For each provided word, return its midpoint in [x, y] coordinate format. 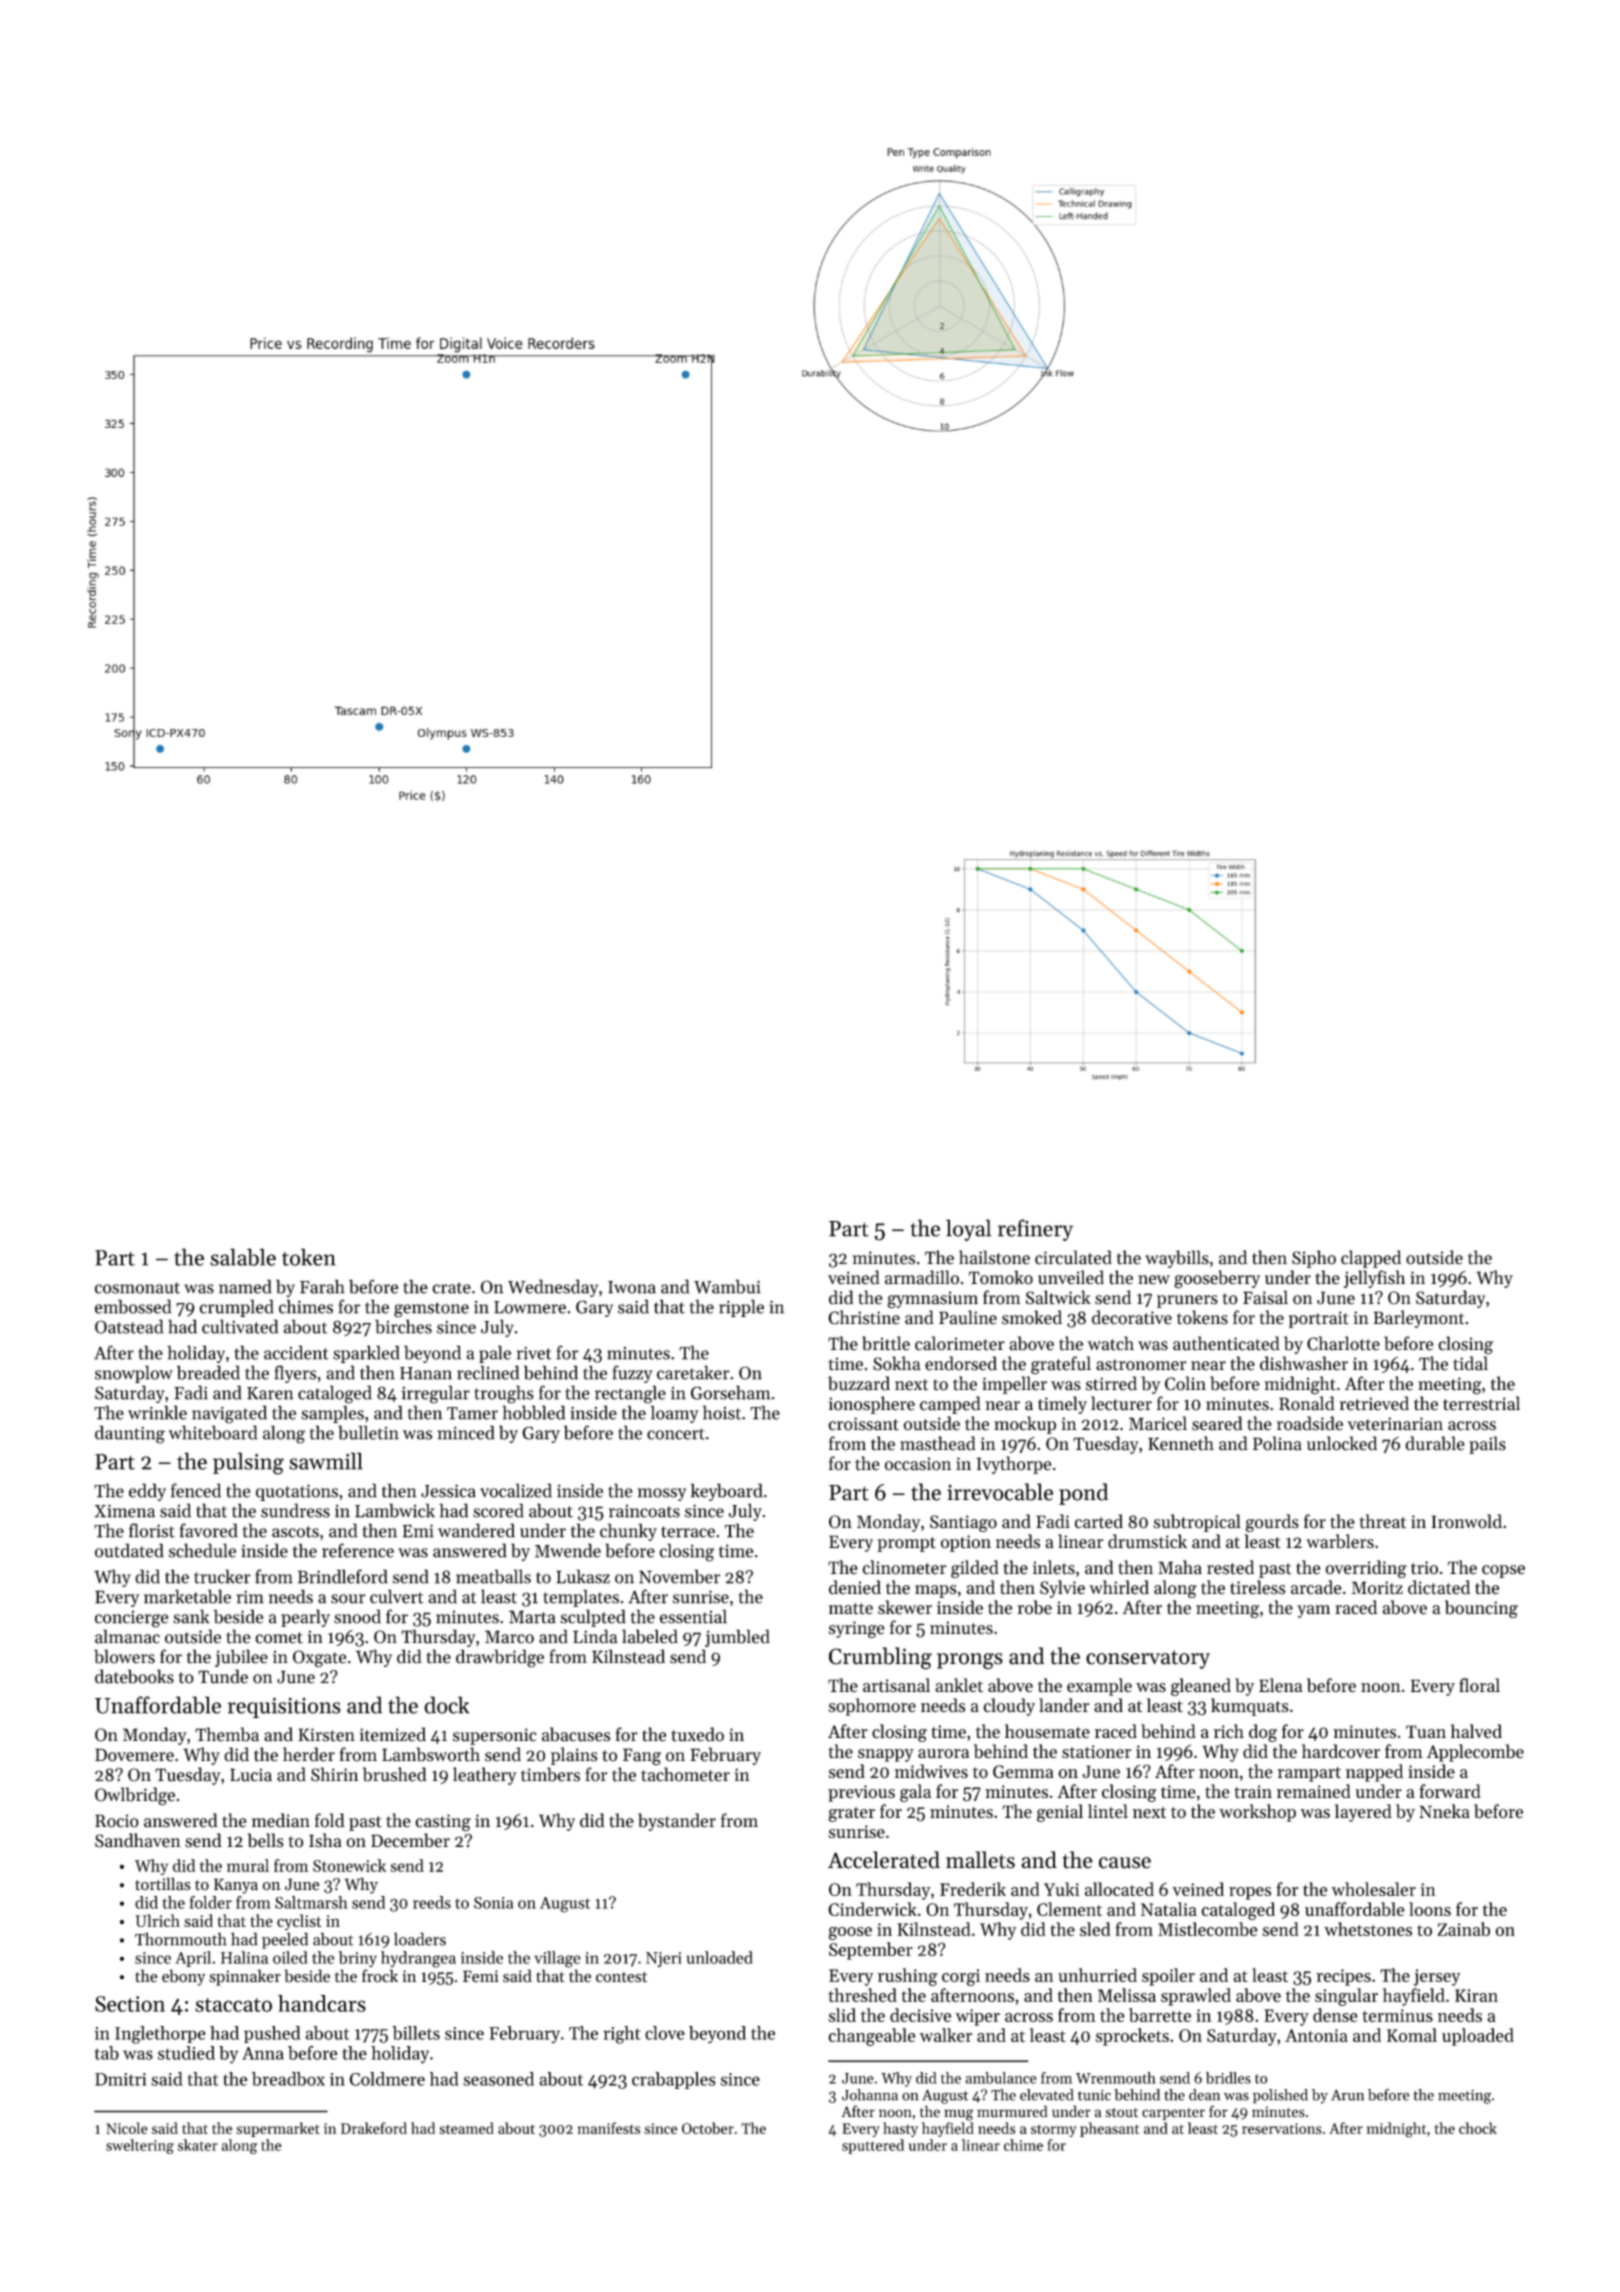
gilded [975, 1569]
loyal [968, 1230]
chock [1478, 2128]
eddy [147, 1492]
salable [243, 1257]
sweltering [140, 2146]
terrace [688, 1532]
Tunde [223, 1676]
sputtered [873, 2146]
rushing [908, 1977]
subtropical [1197, 1523]
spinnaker [245, 1977]
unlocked [1342, 1443]
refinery [1035, 1230]
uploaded [1478, 2037]
